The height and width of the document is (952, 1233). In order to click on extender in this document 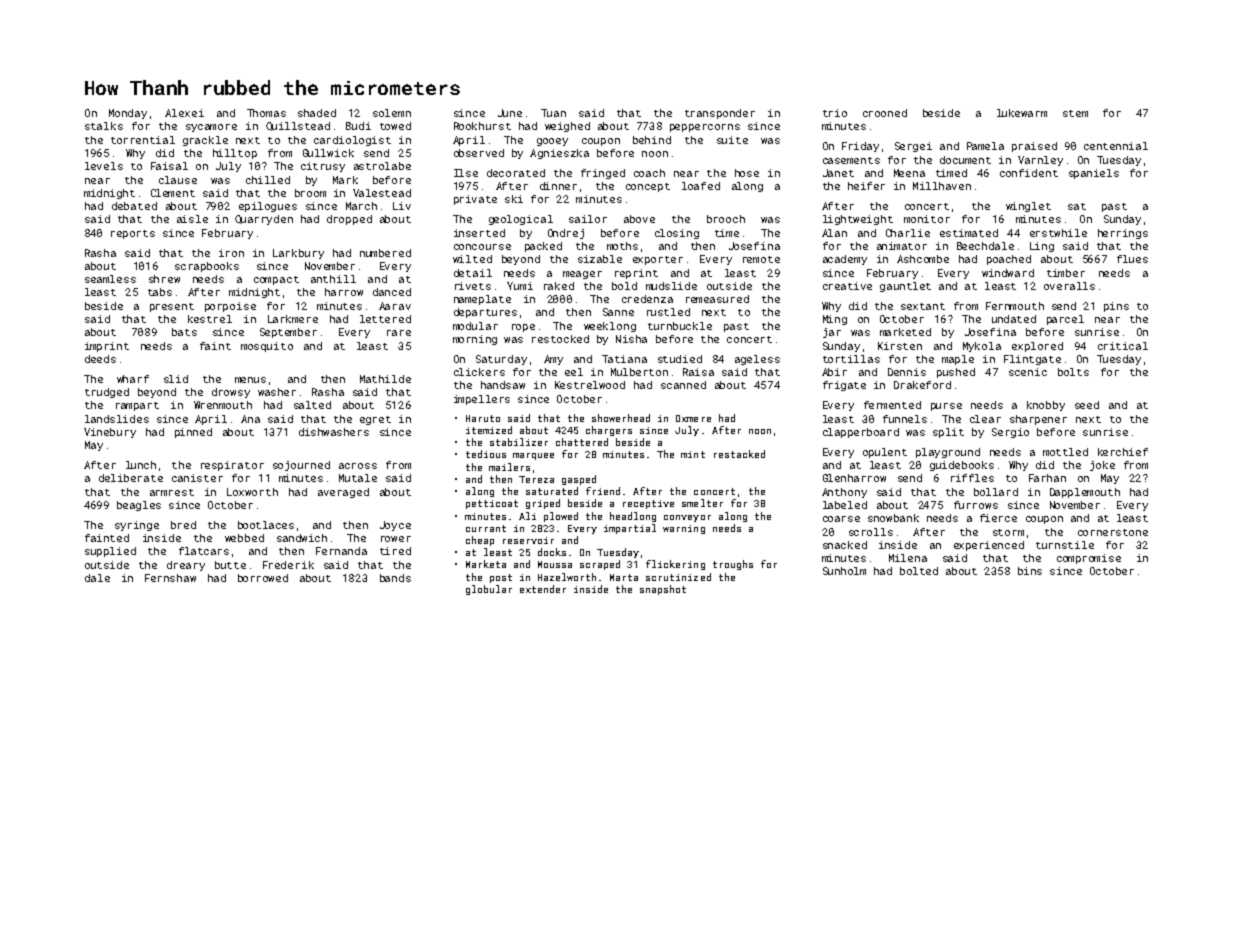, I will do `click(543, 589)`.
